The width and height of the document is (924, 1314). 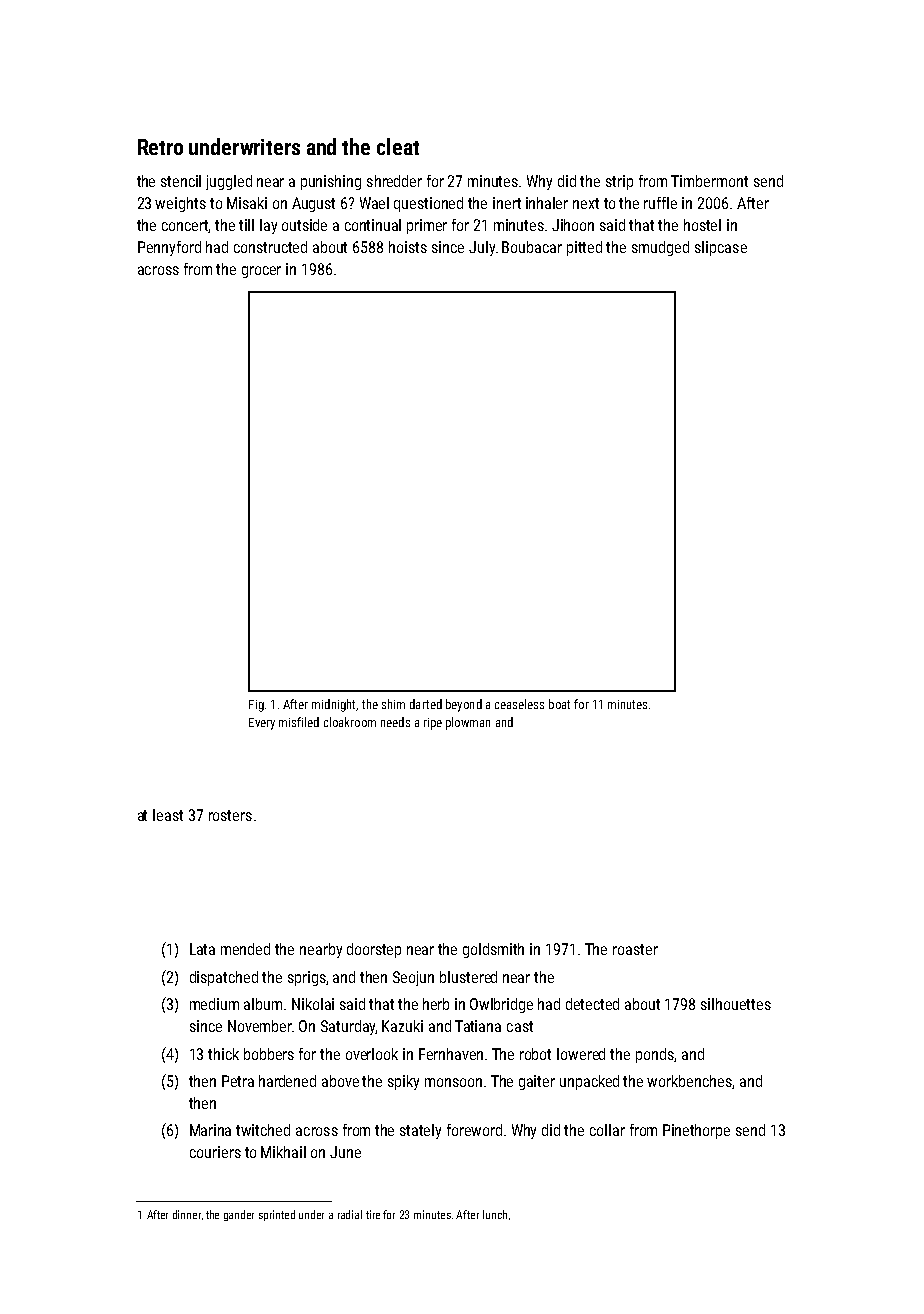 What do you see at coordinates (559, 704) in the document?
I see `boat` at bounding box center [559, 704].
